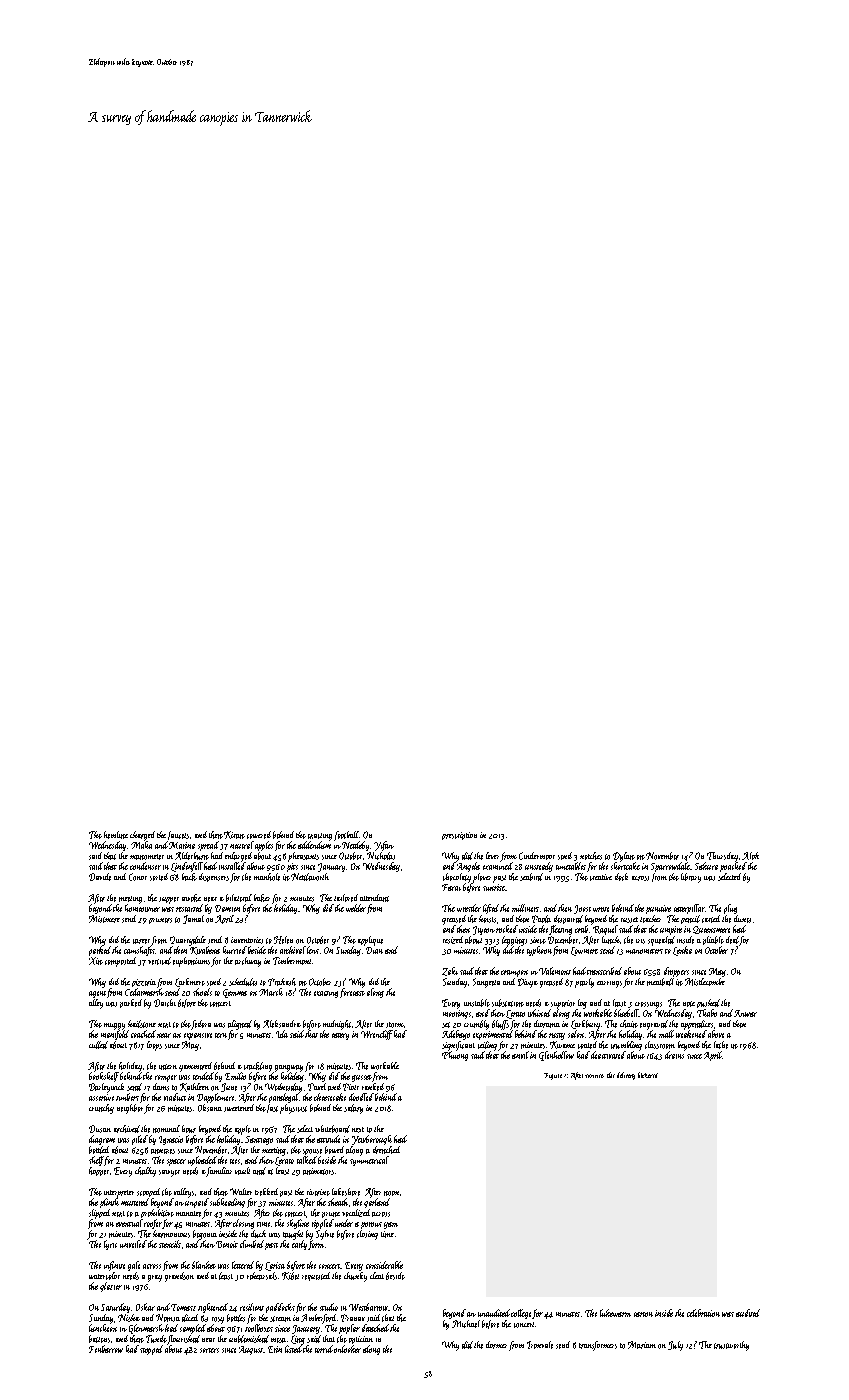  Describe the element at coordinates (347, 1349) in the page. I see `onlooker` at that location.
